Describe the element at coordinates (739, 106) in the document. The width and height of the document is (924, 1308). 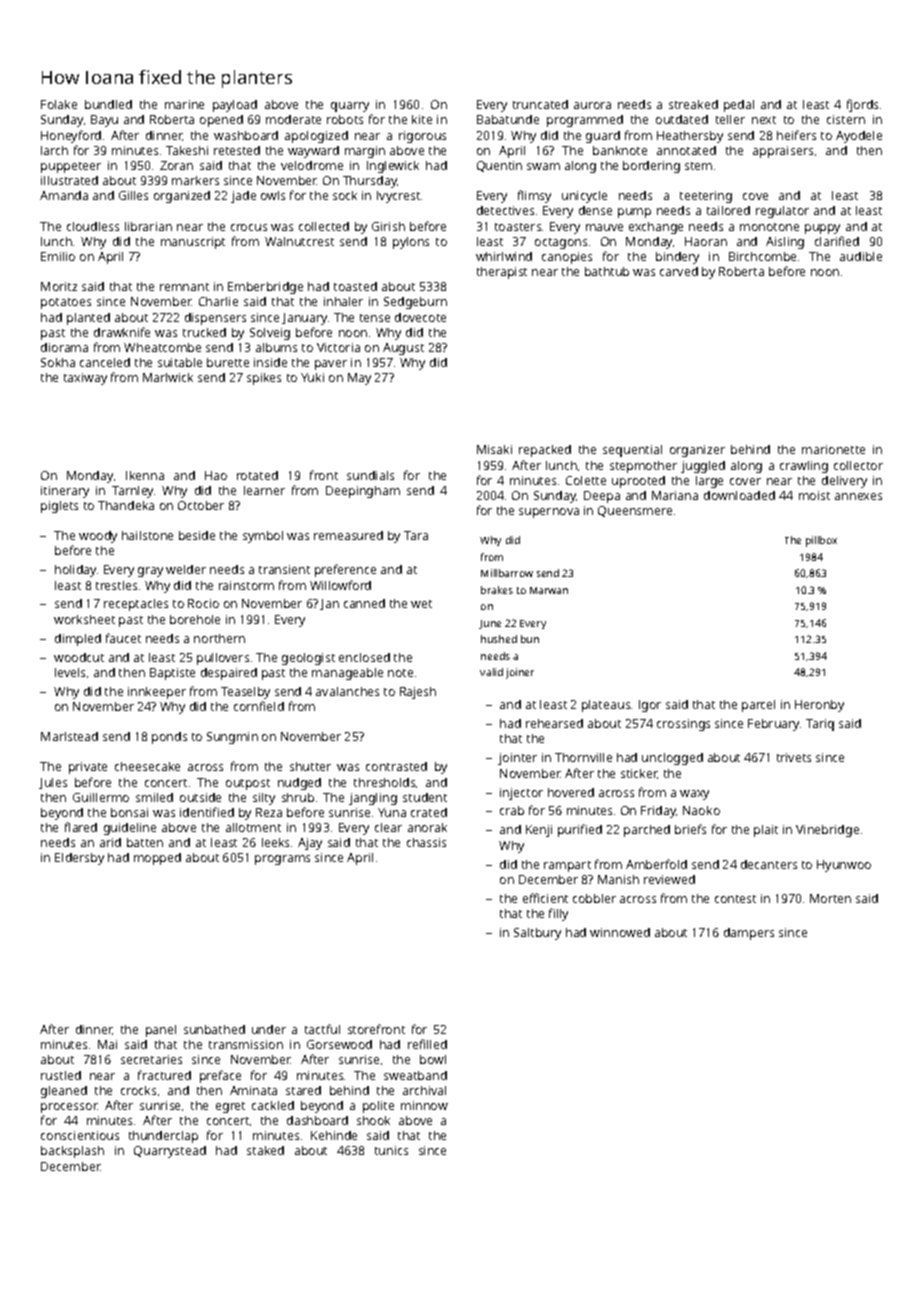
I see `pedal` at that location.
